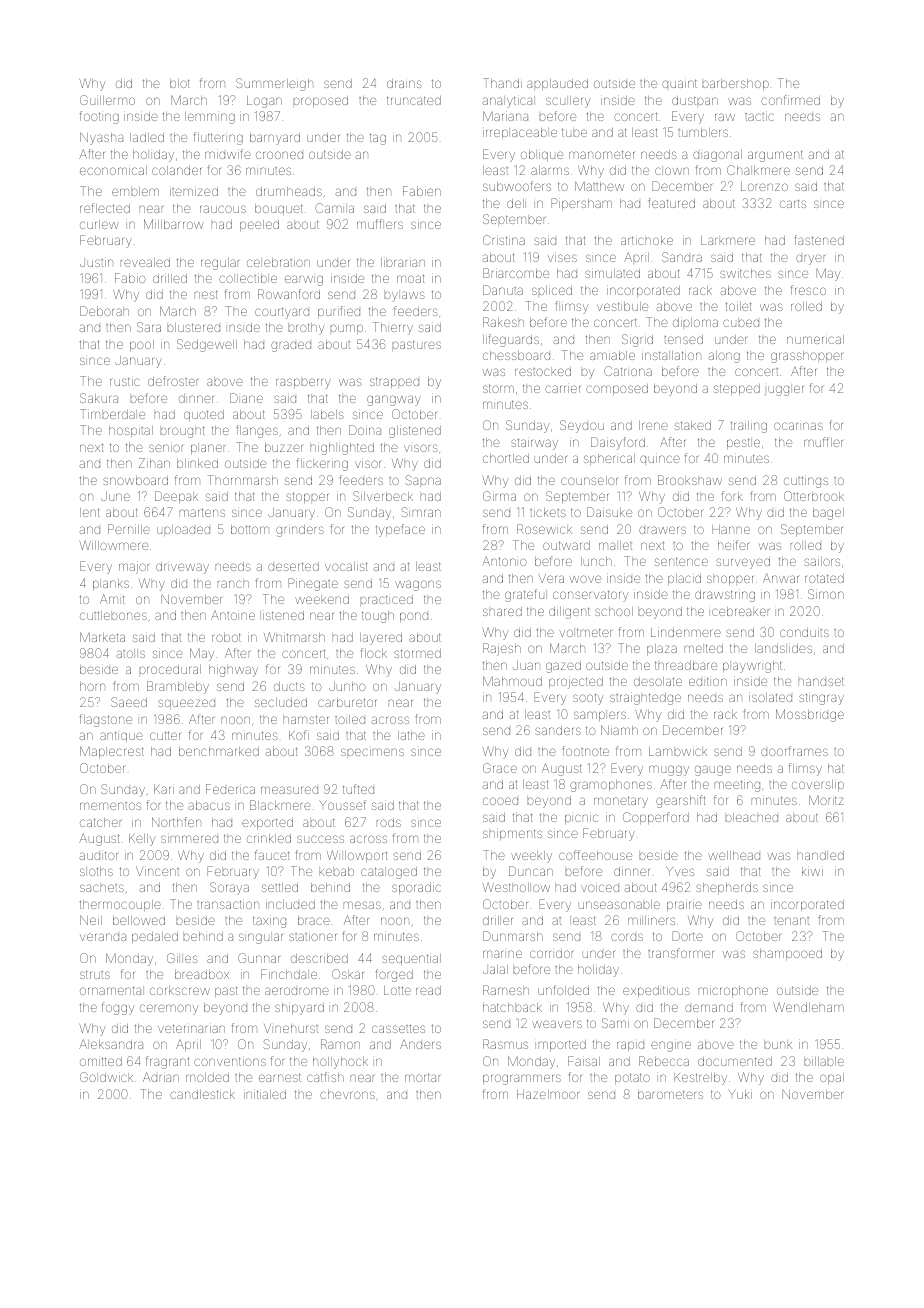 This image has height=1308, width=924. I want to click on landslides, so click(783, 648).
